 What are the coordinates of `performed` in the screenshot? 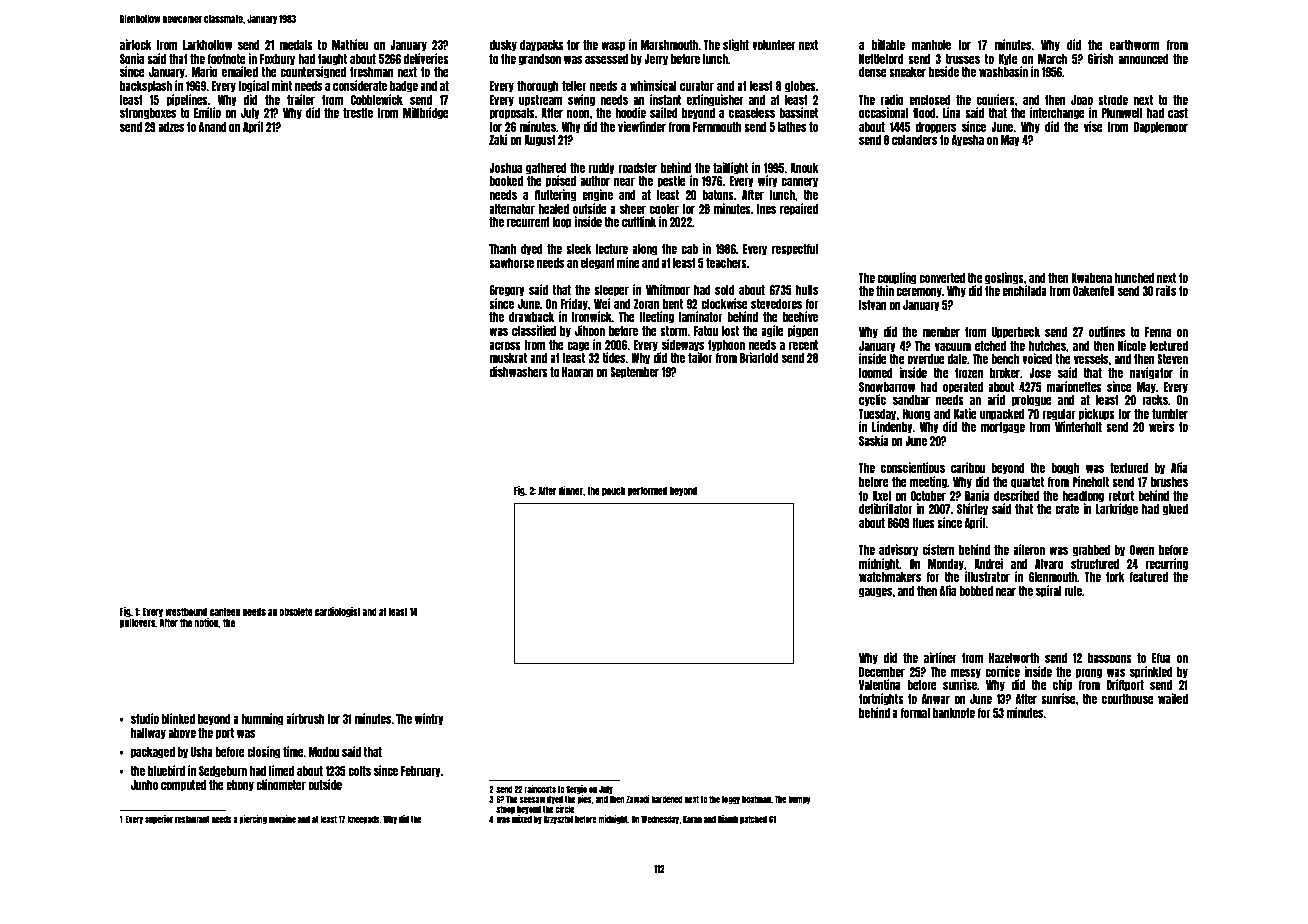 It's located at (647, 491).
